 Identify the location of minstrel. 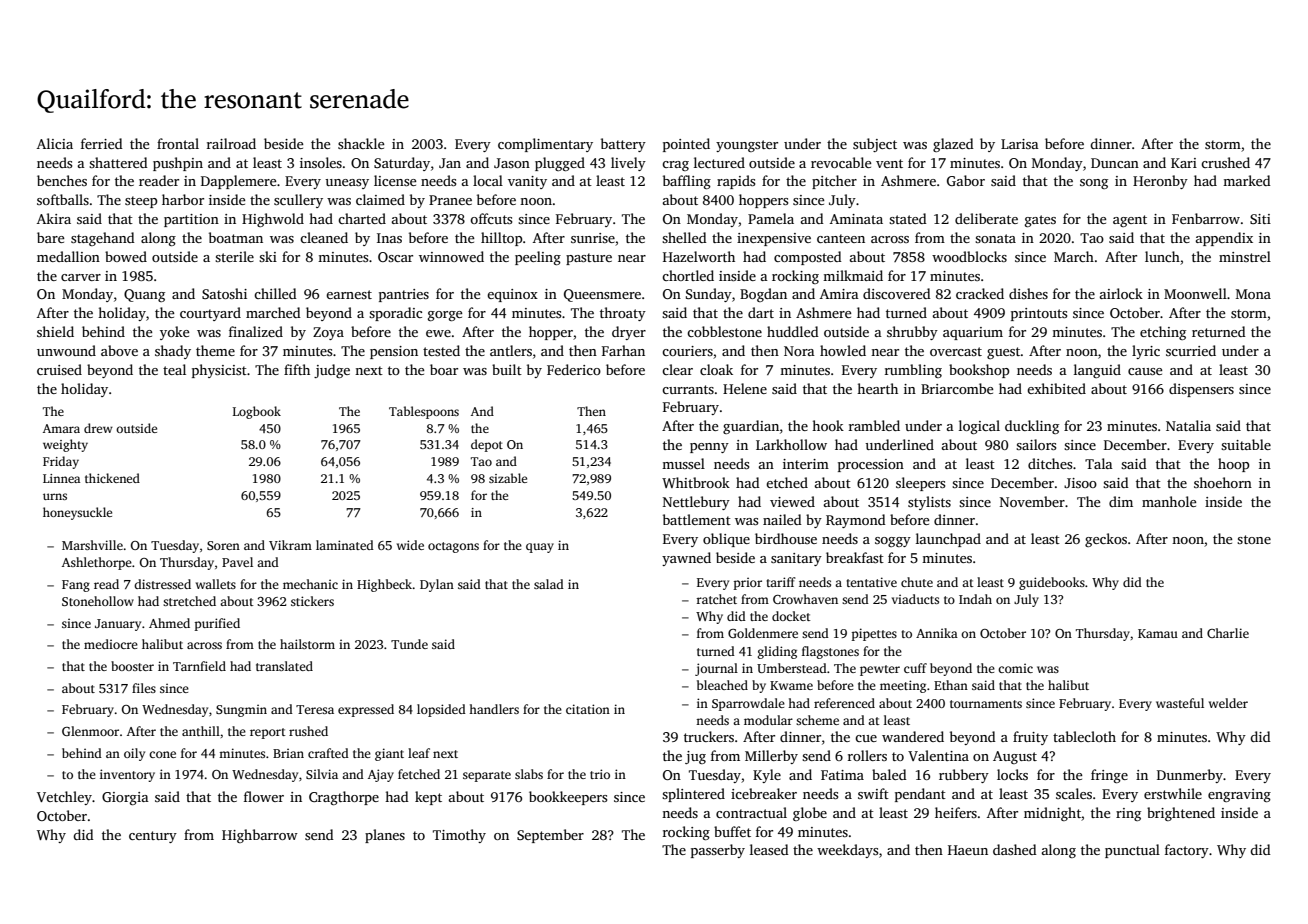
(1245, 256).
